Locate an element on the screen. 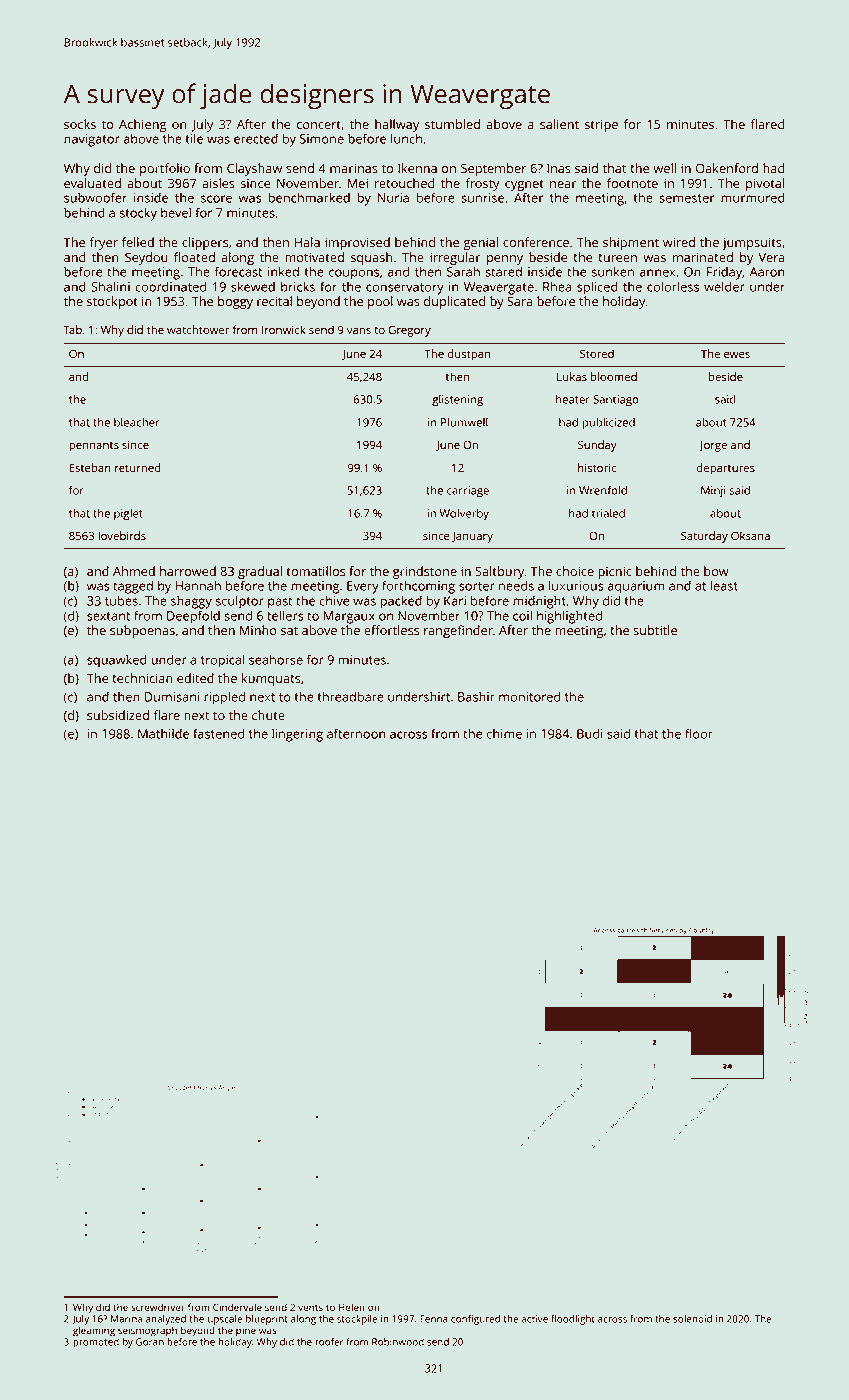  Oakenford is located at coordinates (727, 168).
